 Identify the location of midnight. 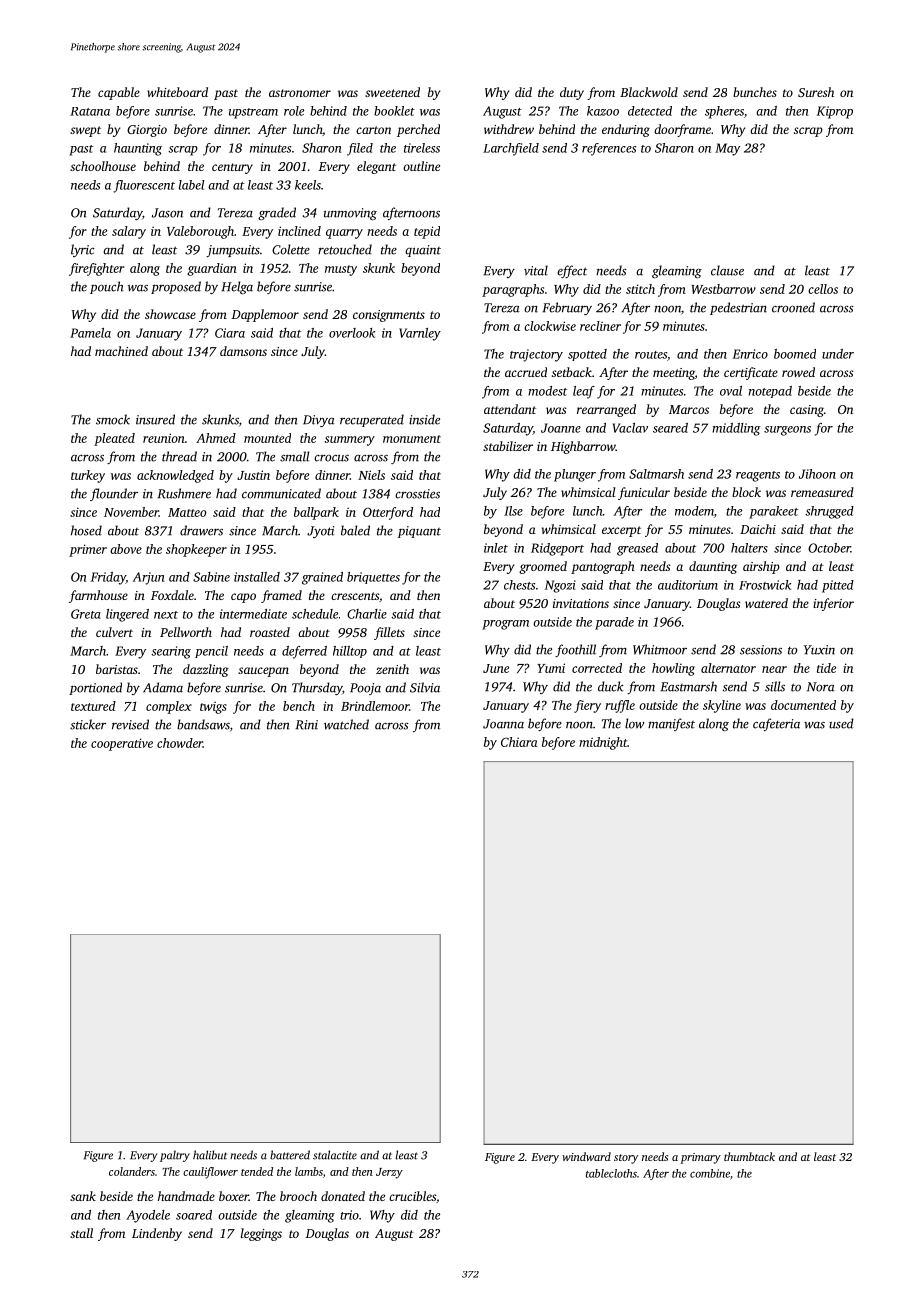
(603, 743).
